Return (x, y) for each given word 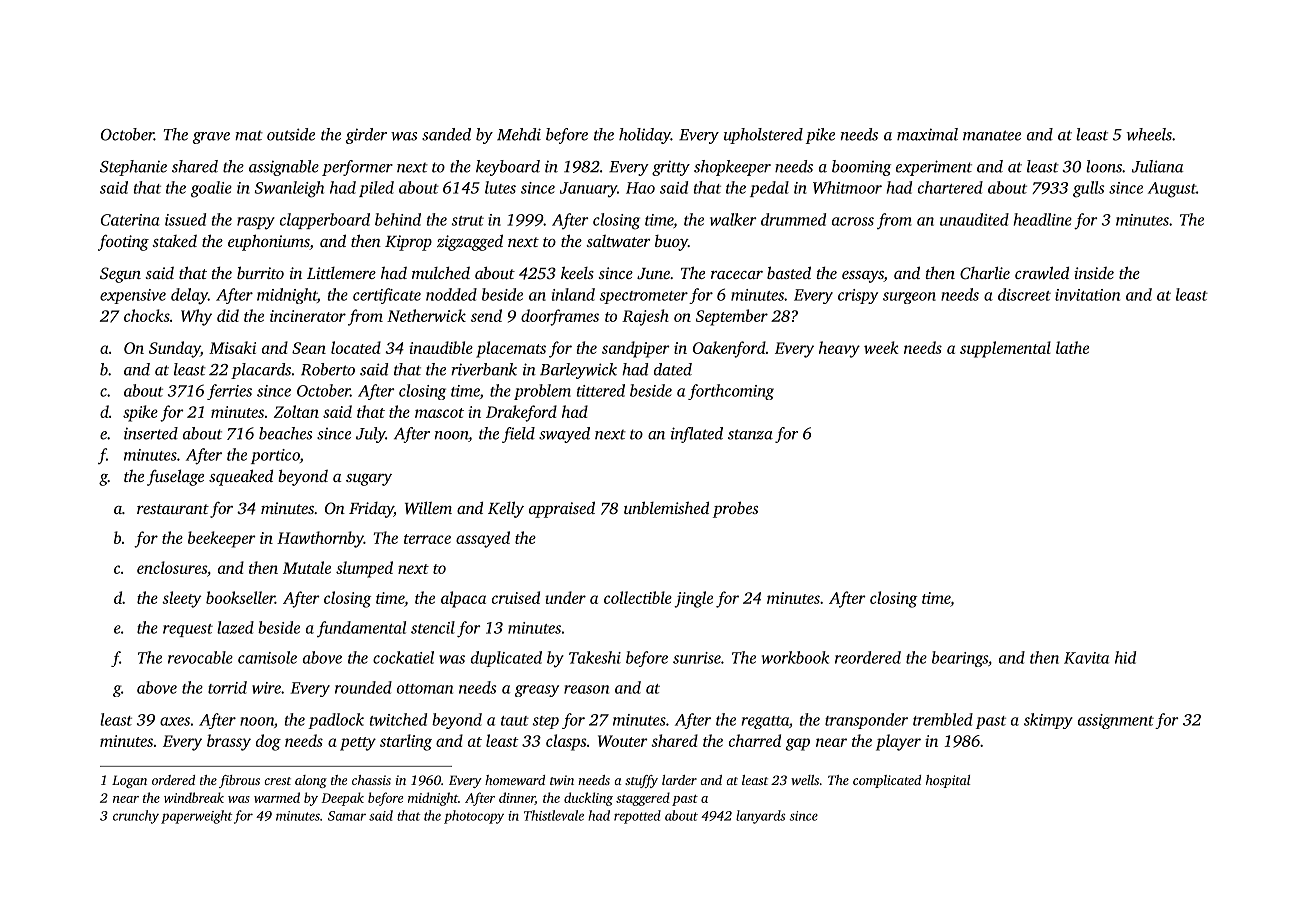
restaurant (173, 509)
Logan (129, 781)
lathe (1072, 347)
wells (805, 780)
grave (211, 138)
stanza (750, 434)
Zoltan (296, 411)
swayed (564, 435)
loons (1104, 166)
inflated (697, 435)
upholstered (763, 136)
